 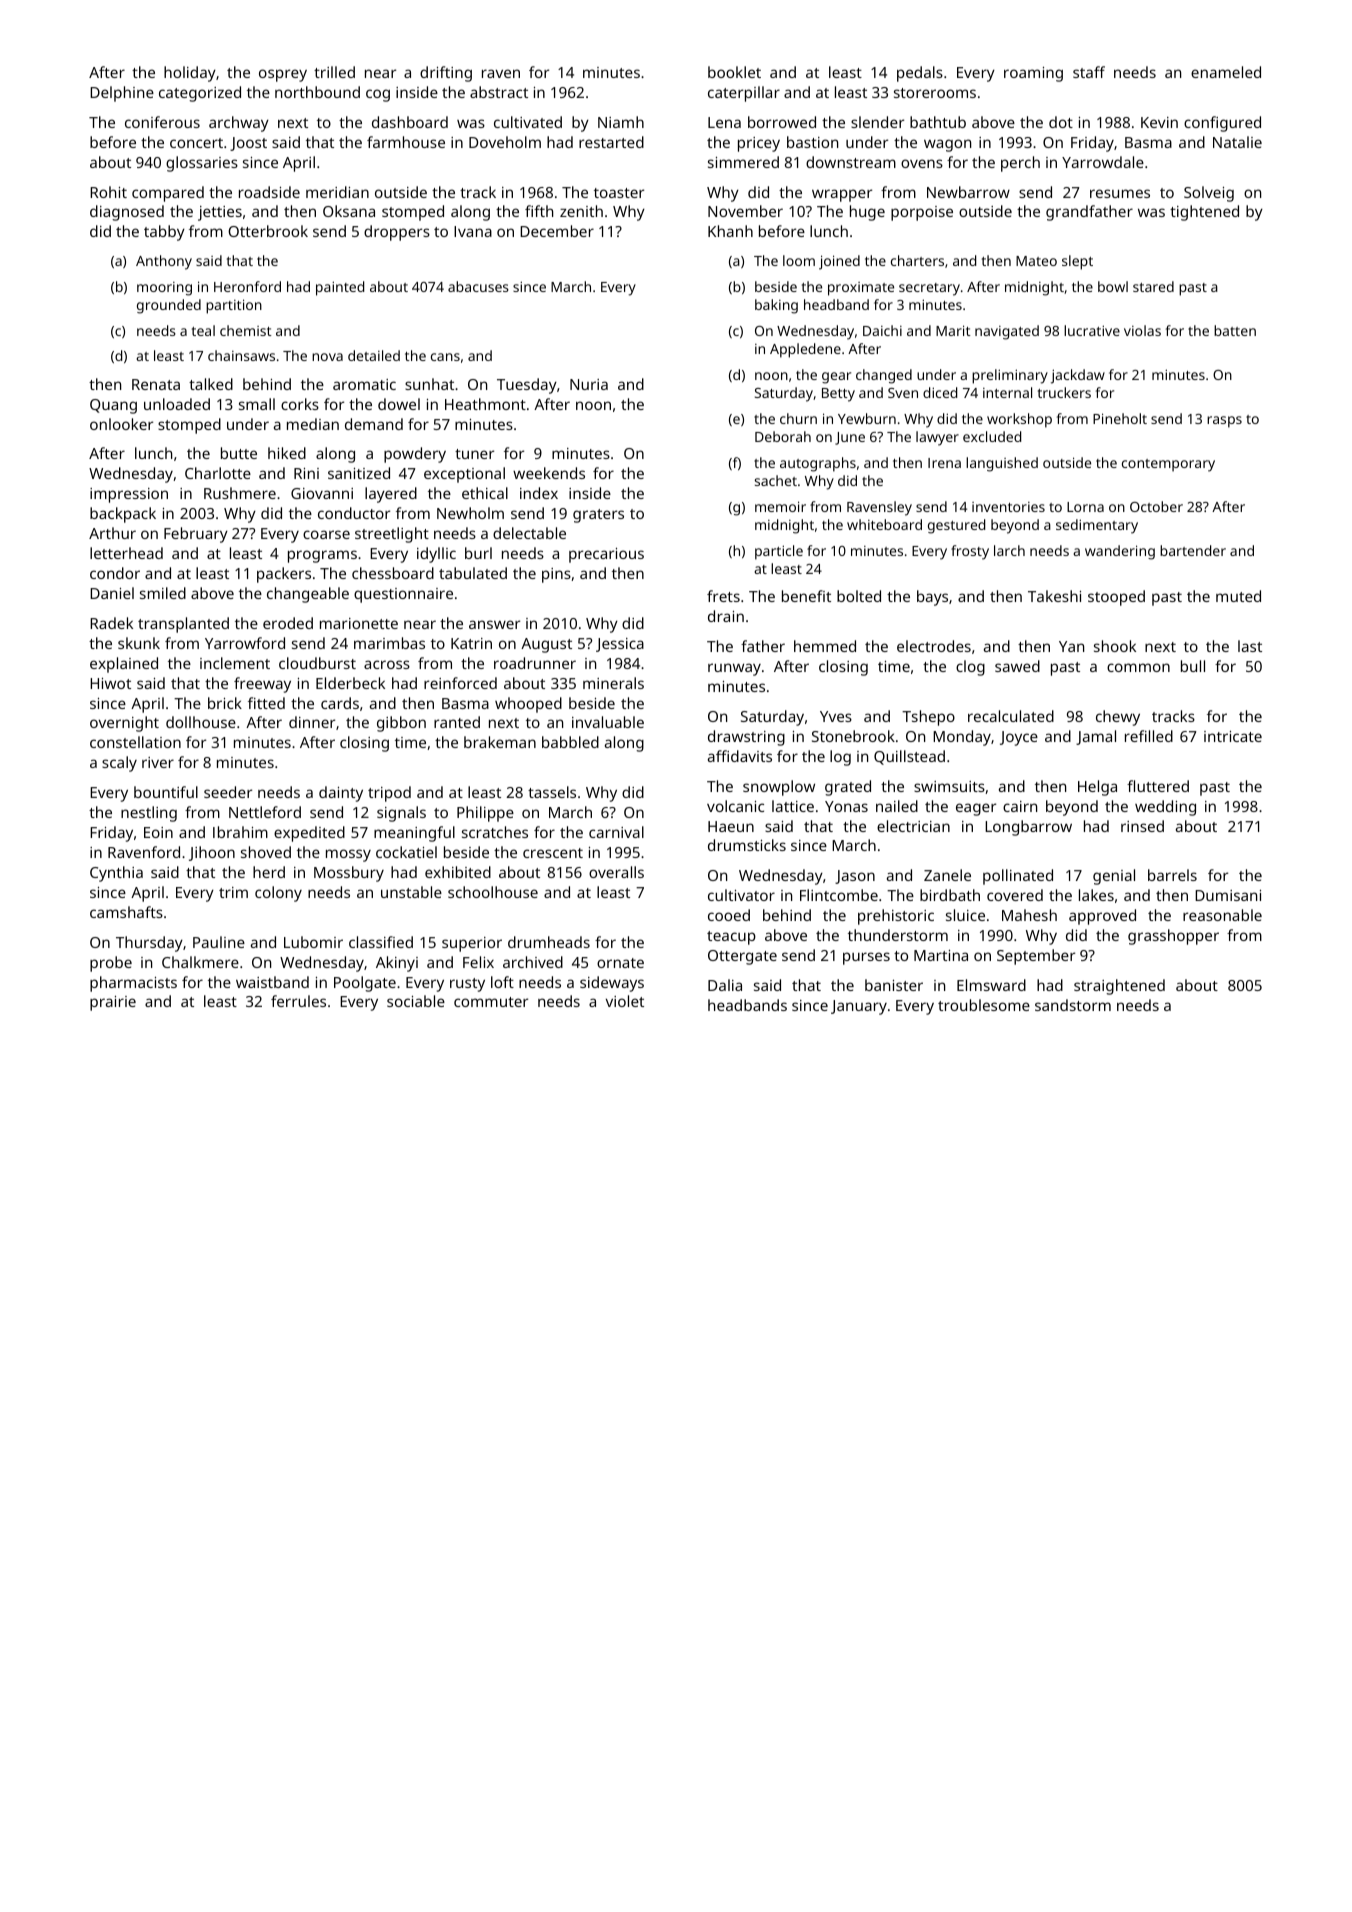 I want to click on butte, so click(x=239, y=453).
